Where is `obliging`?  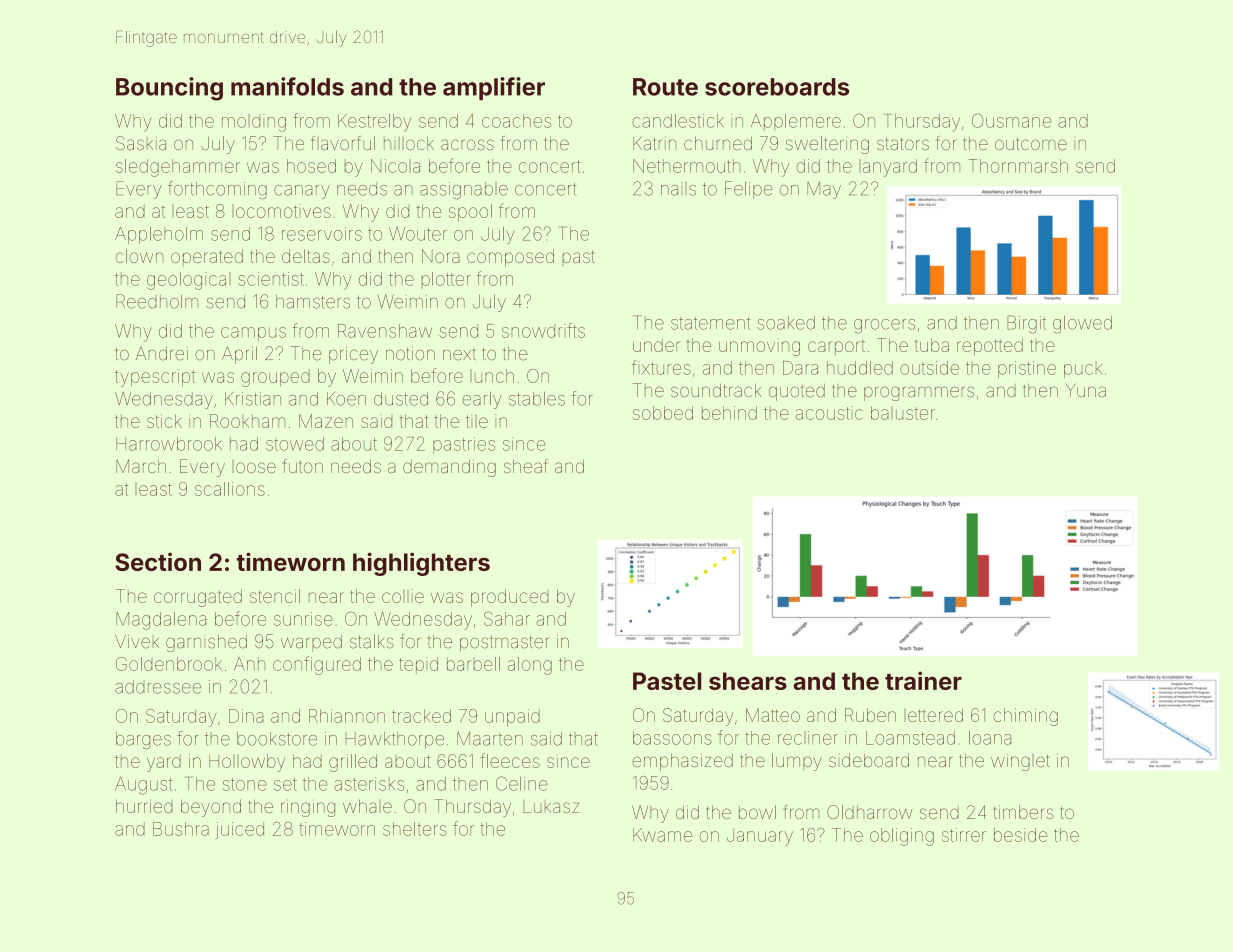 obliging is located at coordinates (902, 837).
